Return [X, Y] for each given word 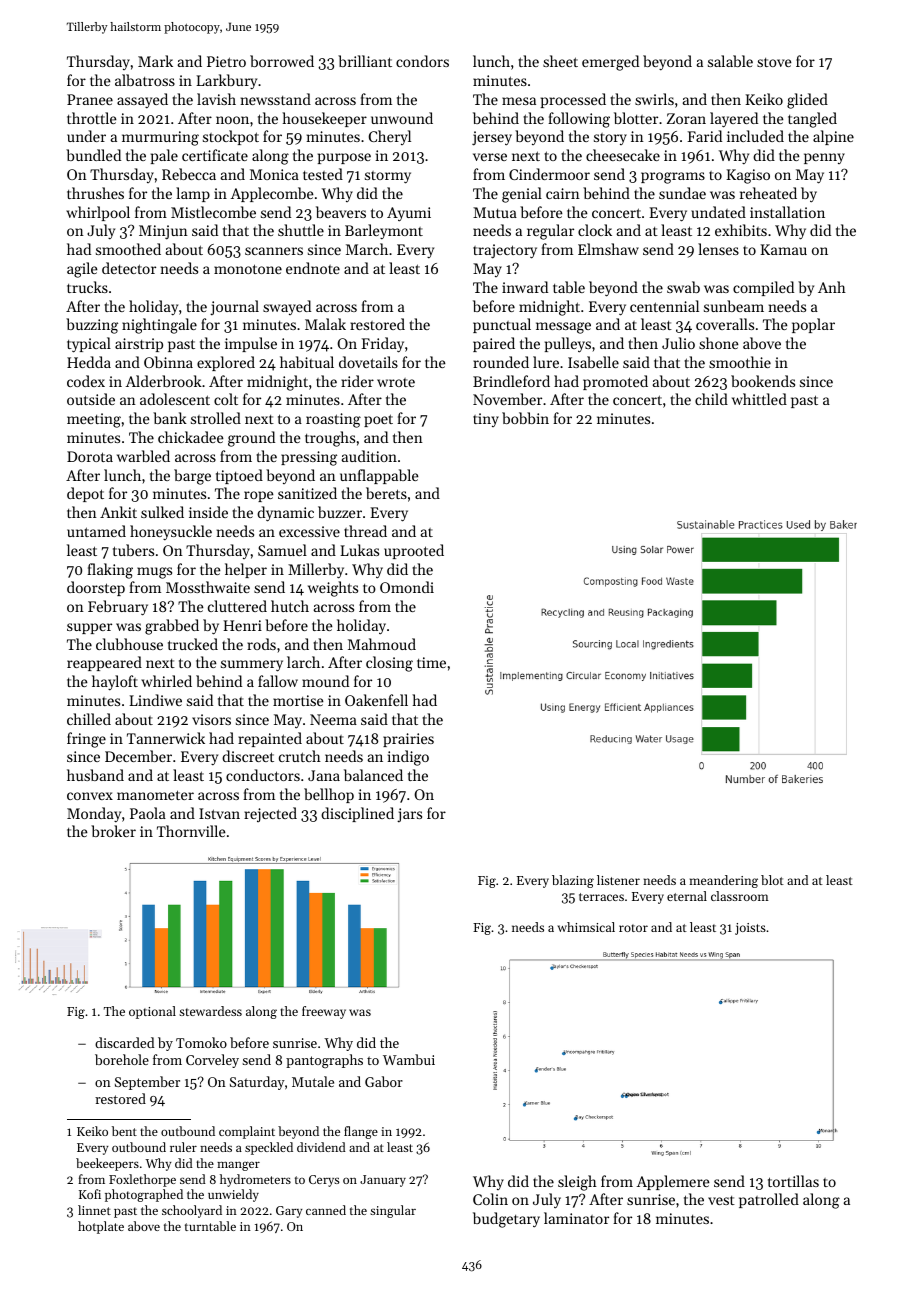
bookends [763, 381]
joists [750, 929]
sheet [560, 61]
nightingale [159, 326]
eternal [687, 896]
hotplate [101, 1227]
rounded [501, 362]
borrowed [282, 61]
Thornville [191, 831]
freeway [324, 1012]
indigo [408, 758]
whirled [166, 681]
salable [730, 61]
